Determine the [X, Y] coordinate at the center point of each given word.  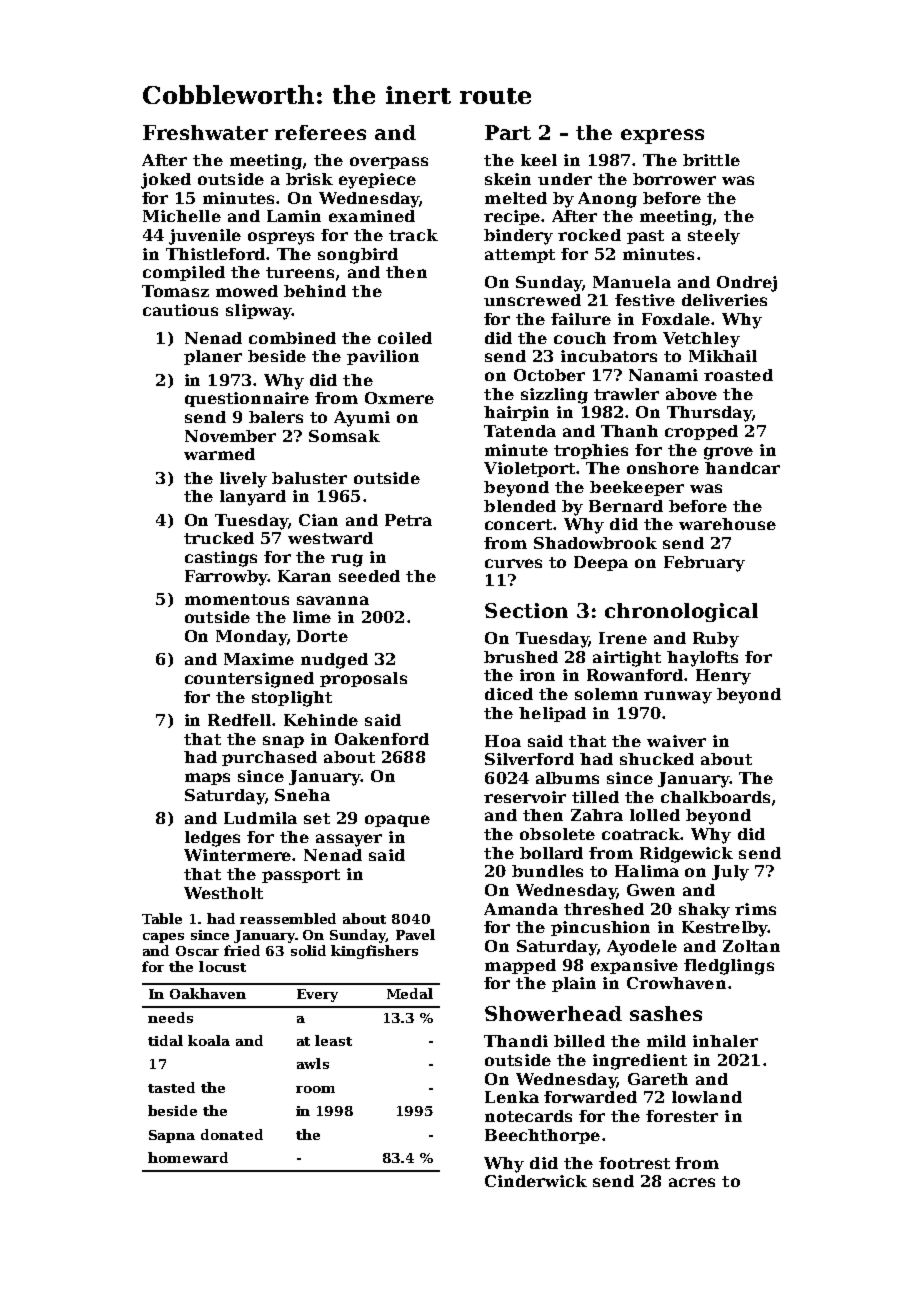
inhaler [725, 1041]
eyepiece [377, 181]
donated [232, 1134]
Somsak [344, 436]
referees [320, 132]
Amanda [521, 909]
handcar [742, 468]
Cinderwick [536, 1181]
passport [301, 876]
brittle [711, 160]
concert [519, 524]
